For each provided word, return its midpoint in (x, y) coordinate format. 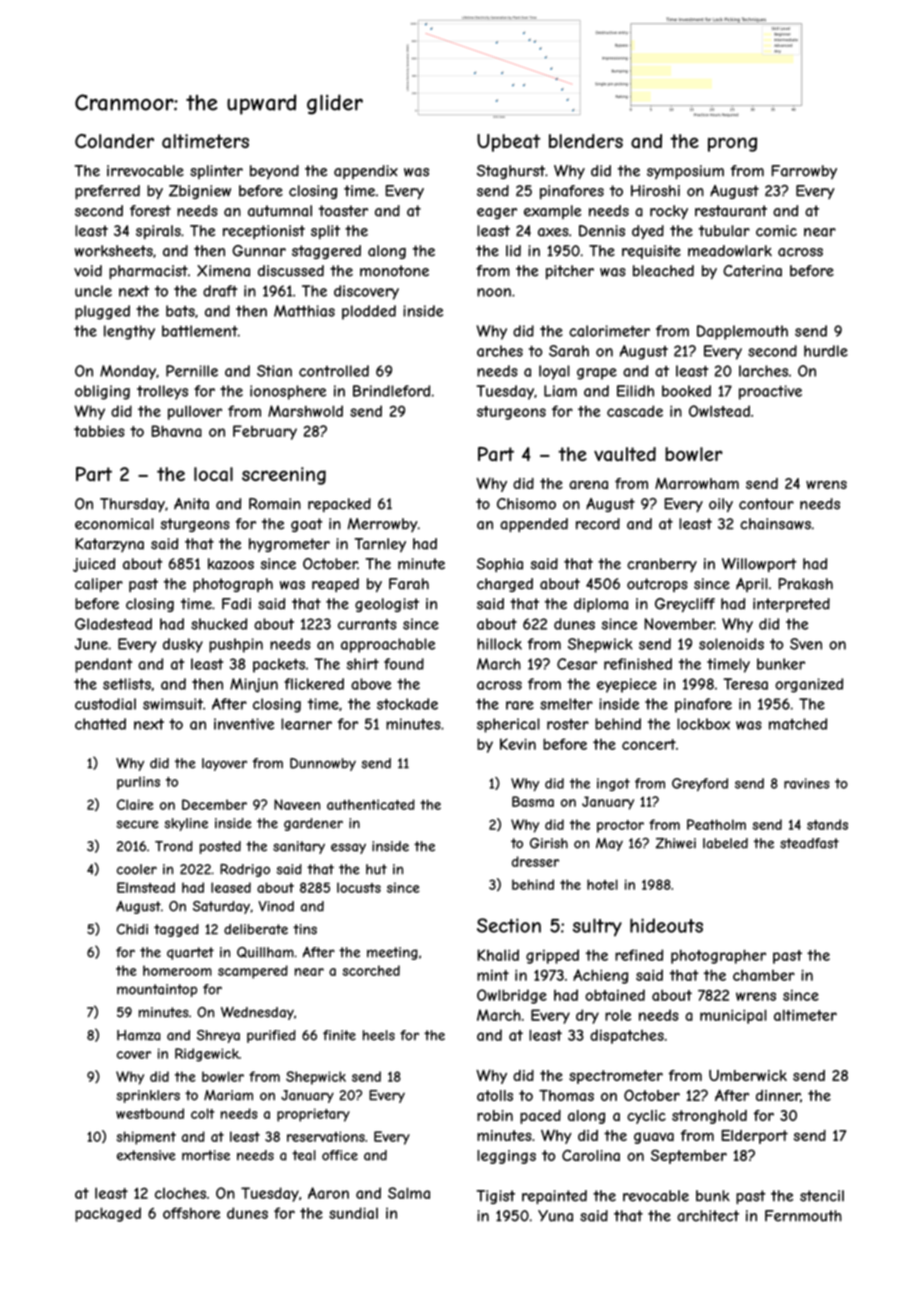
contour (766, 504)
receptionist (264, 232)
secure (137, 824)
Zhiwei (675, 843)
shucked (219, 624)
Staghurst (511, 172)
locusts (359, 887)
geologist (387, 605)
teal (304, 1155)
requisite (651, 252)
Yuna (555, 1216)
